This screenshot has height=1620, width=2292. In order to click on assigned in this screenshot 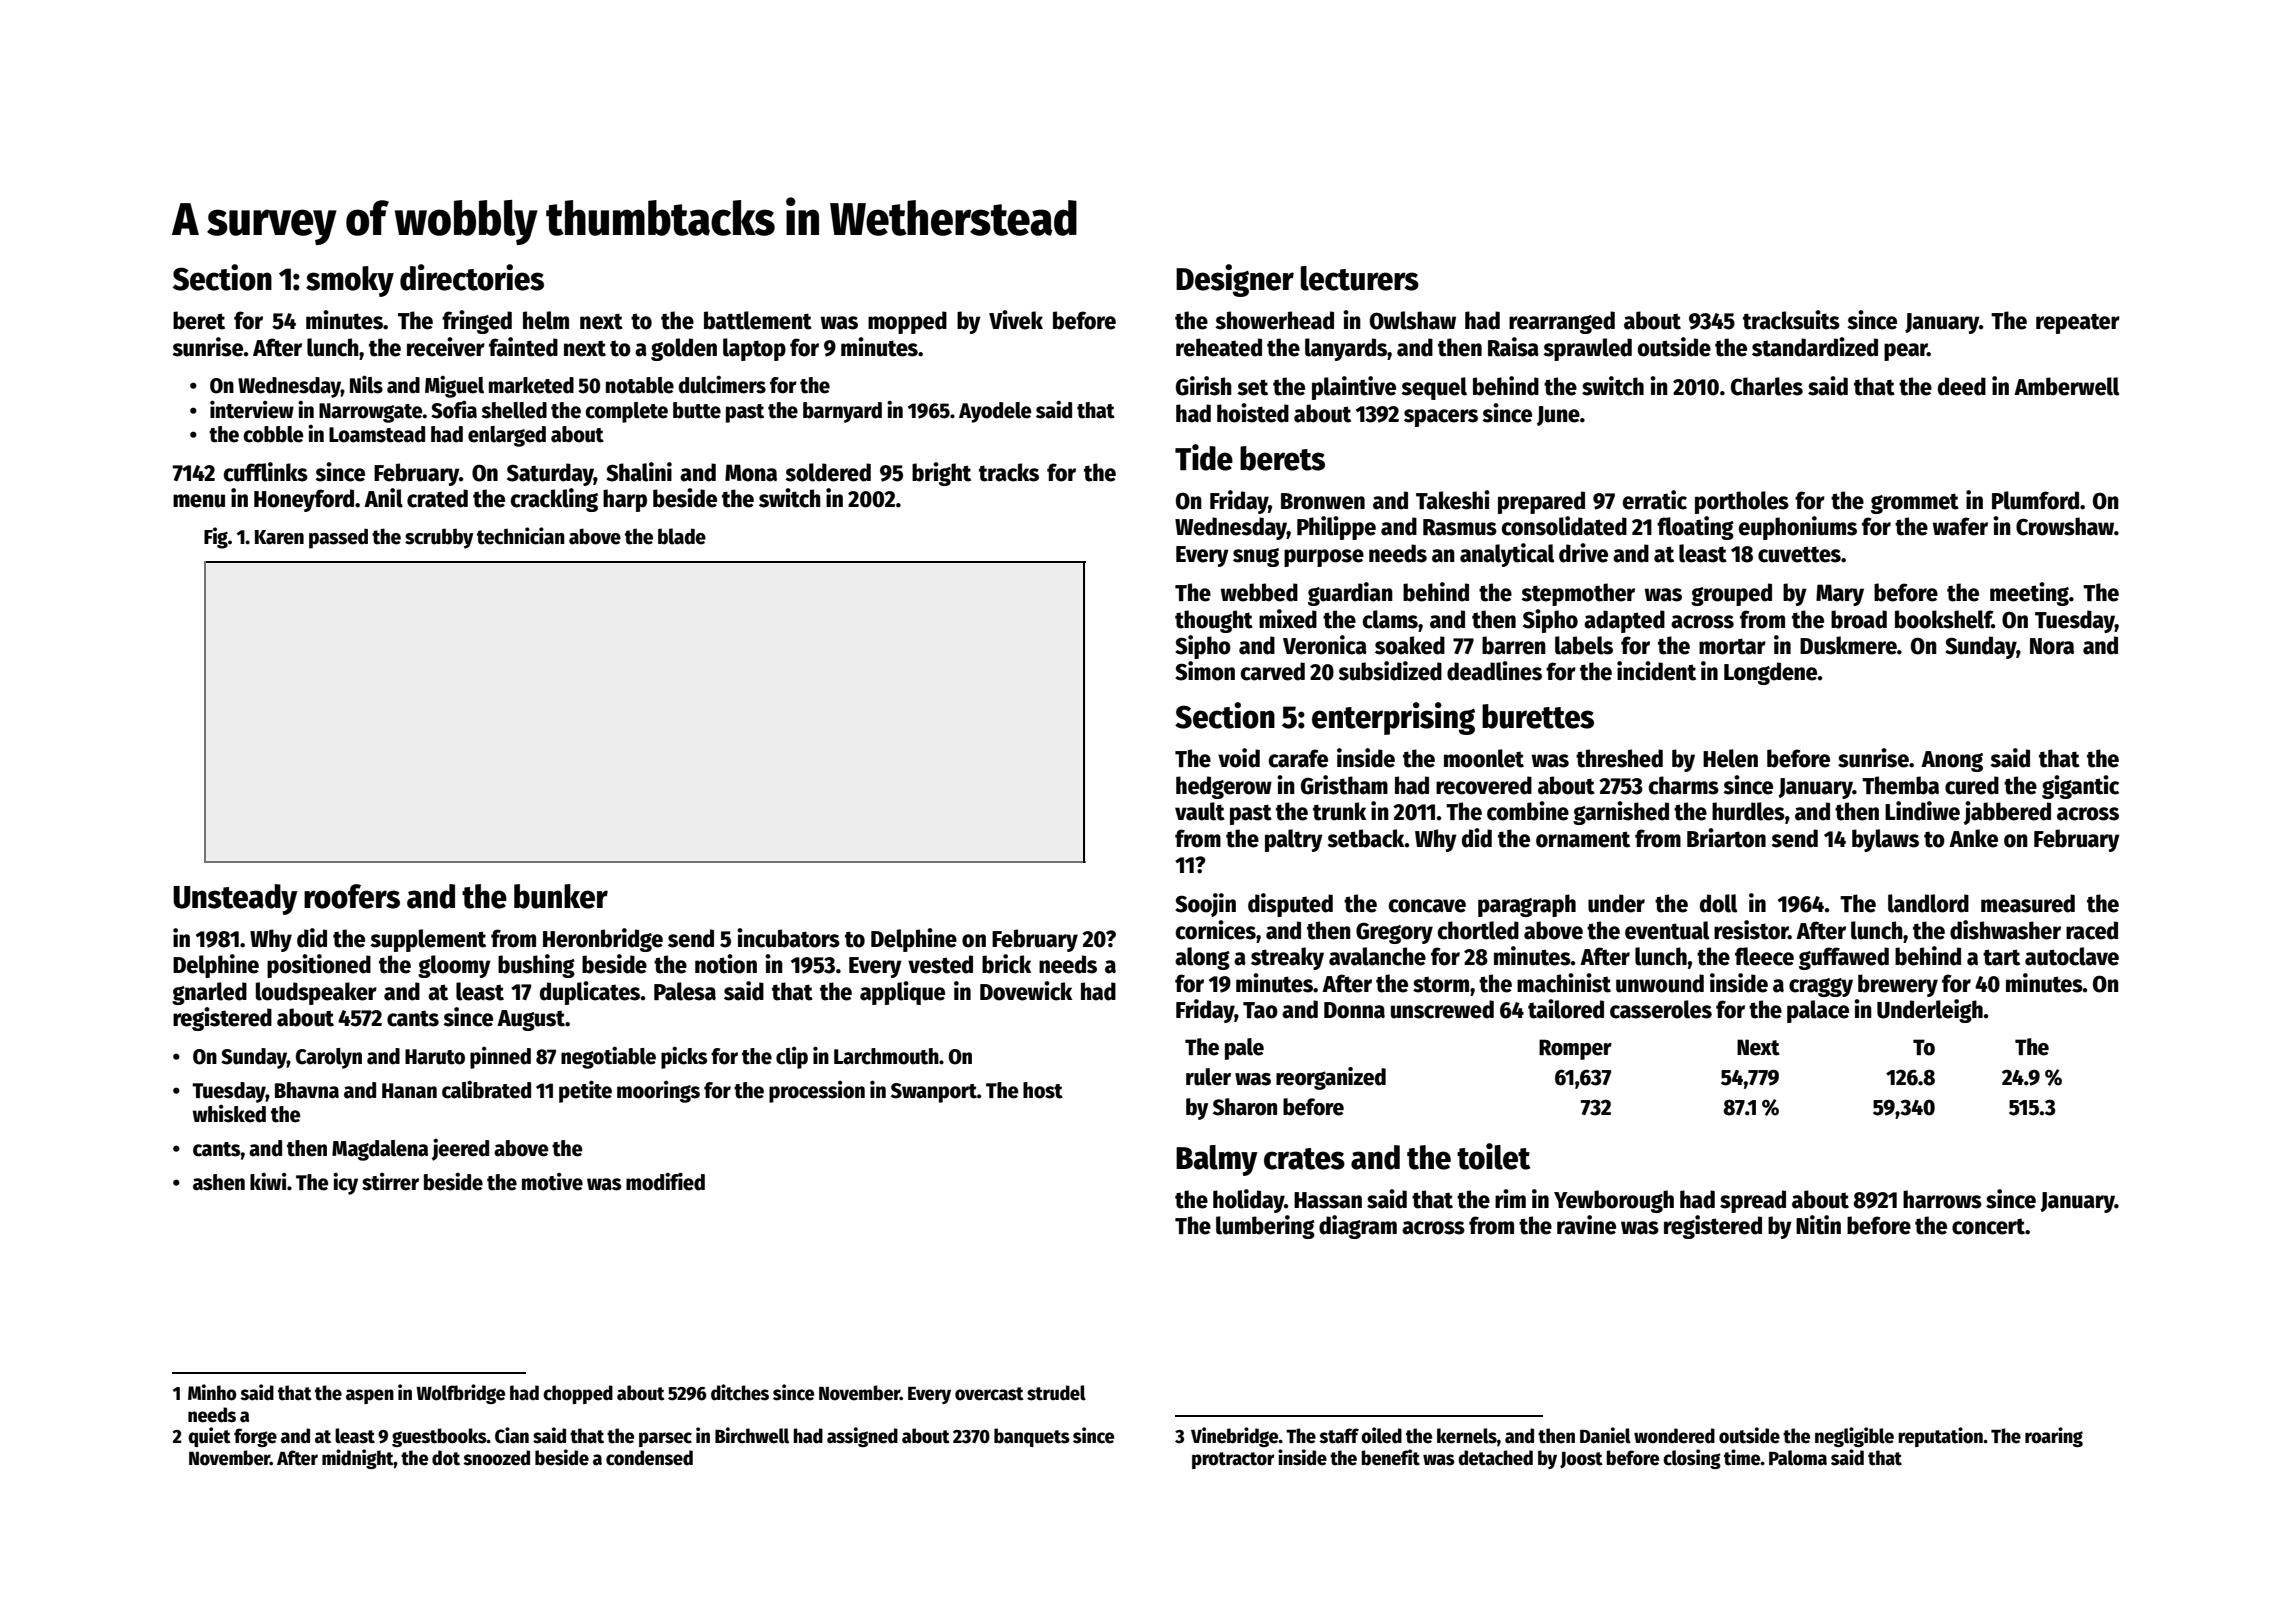, I will do `click(862, 1437)`.
